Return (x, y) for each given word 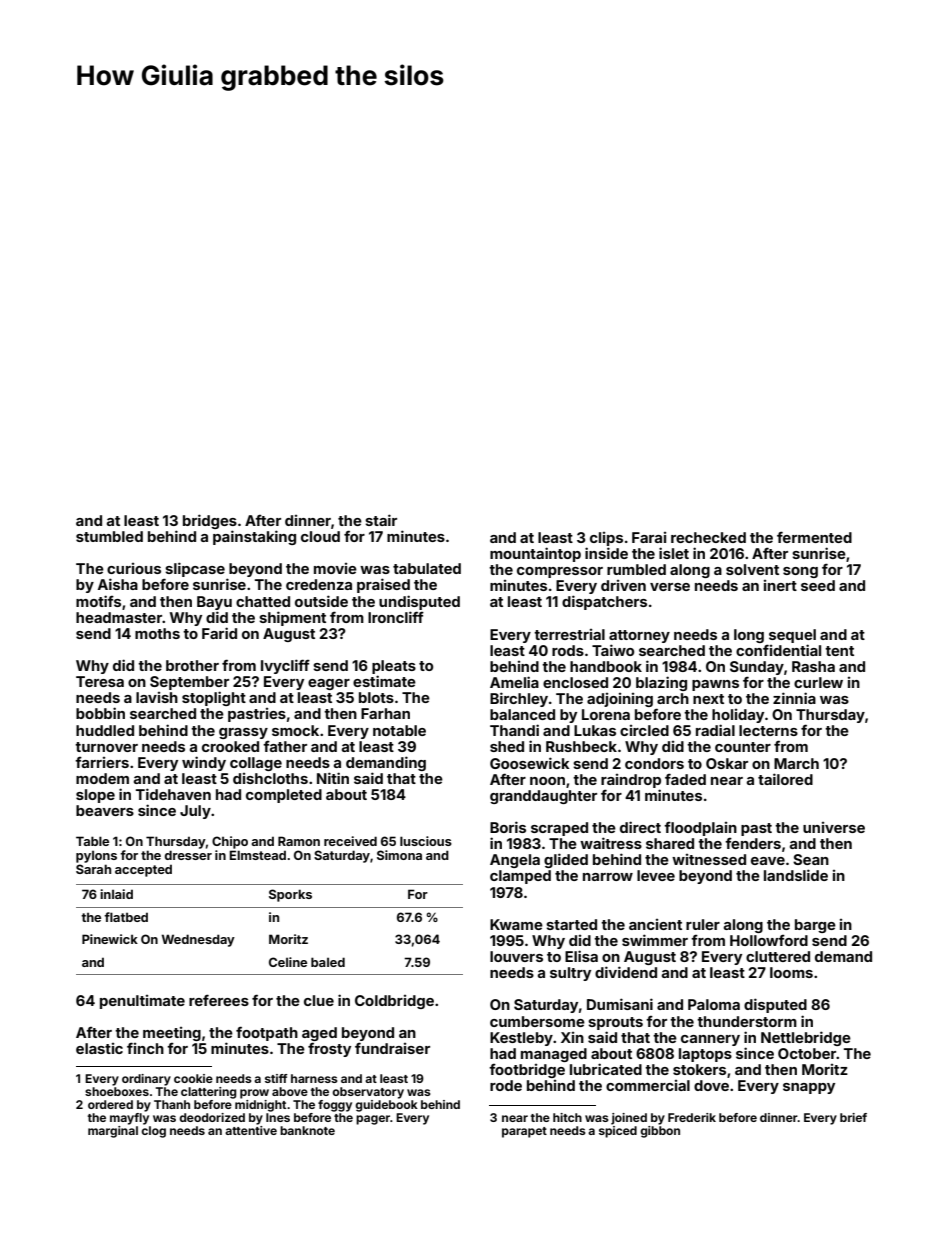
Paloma (714, 1004)
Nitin (333, 778)
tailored (785, 779)
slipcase (195, 569)
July (195, 812)
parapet (524, 1132)
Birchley (519, 699)
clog (153, 1132)
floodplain (700, 829)
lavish (157, 697)
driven (623, 585)
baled (328, 962)
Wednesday (198, 940)
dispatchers (604, 602)
